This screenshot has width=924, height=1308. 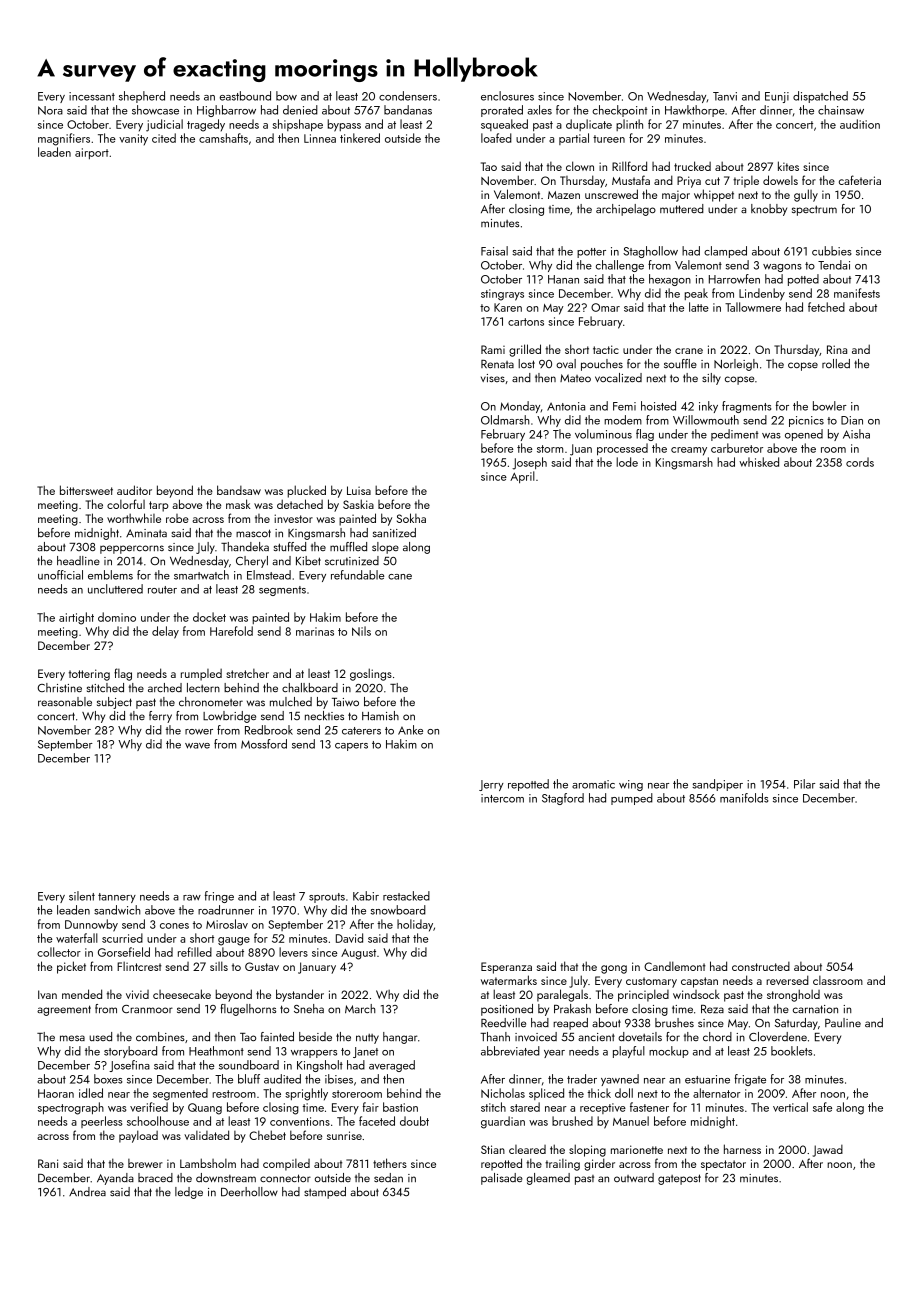 What do you see at coordinates (406, 896) in the screenshot?
I see `restacked` at bounding box center [406, 896].
